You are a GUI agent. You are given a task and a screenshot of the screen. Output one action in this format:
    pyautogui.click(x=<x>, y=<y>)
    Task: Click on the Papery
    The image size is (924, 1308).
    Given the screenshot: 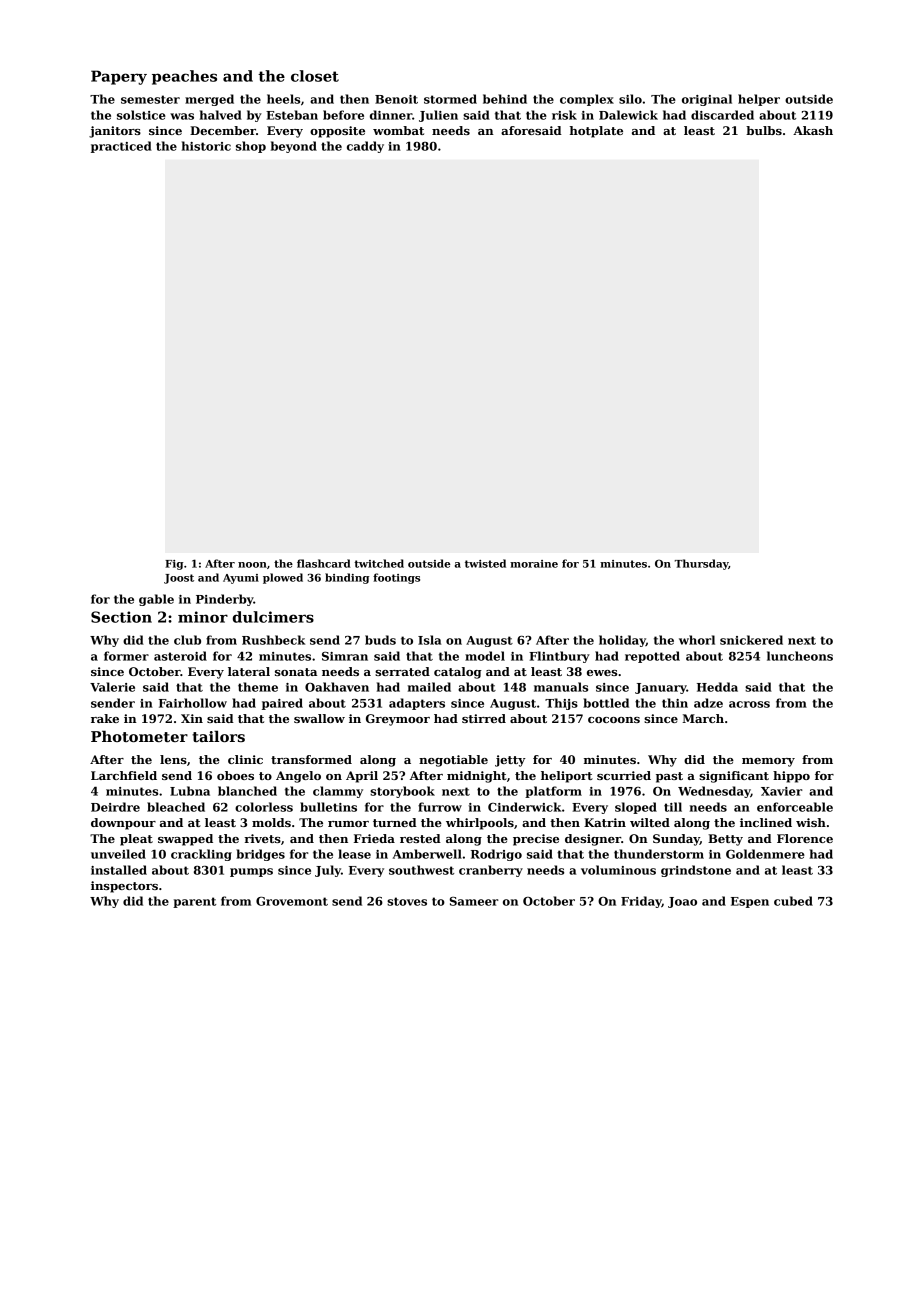 What is the action you would take?
    pyautogui.click(x=119, y=77)
